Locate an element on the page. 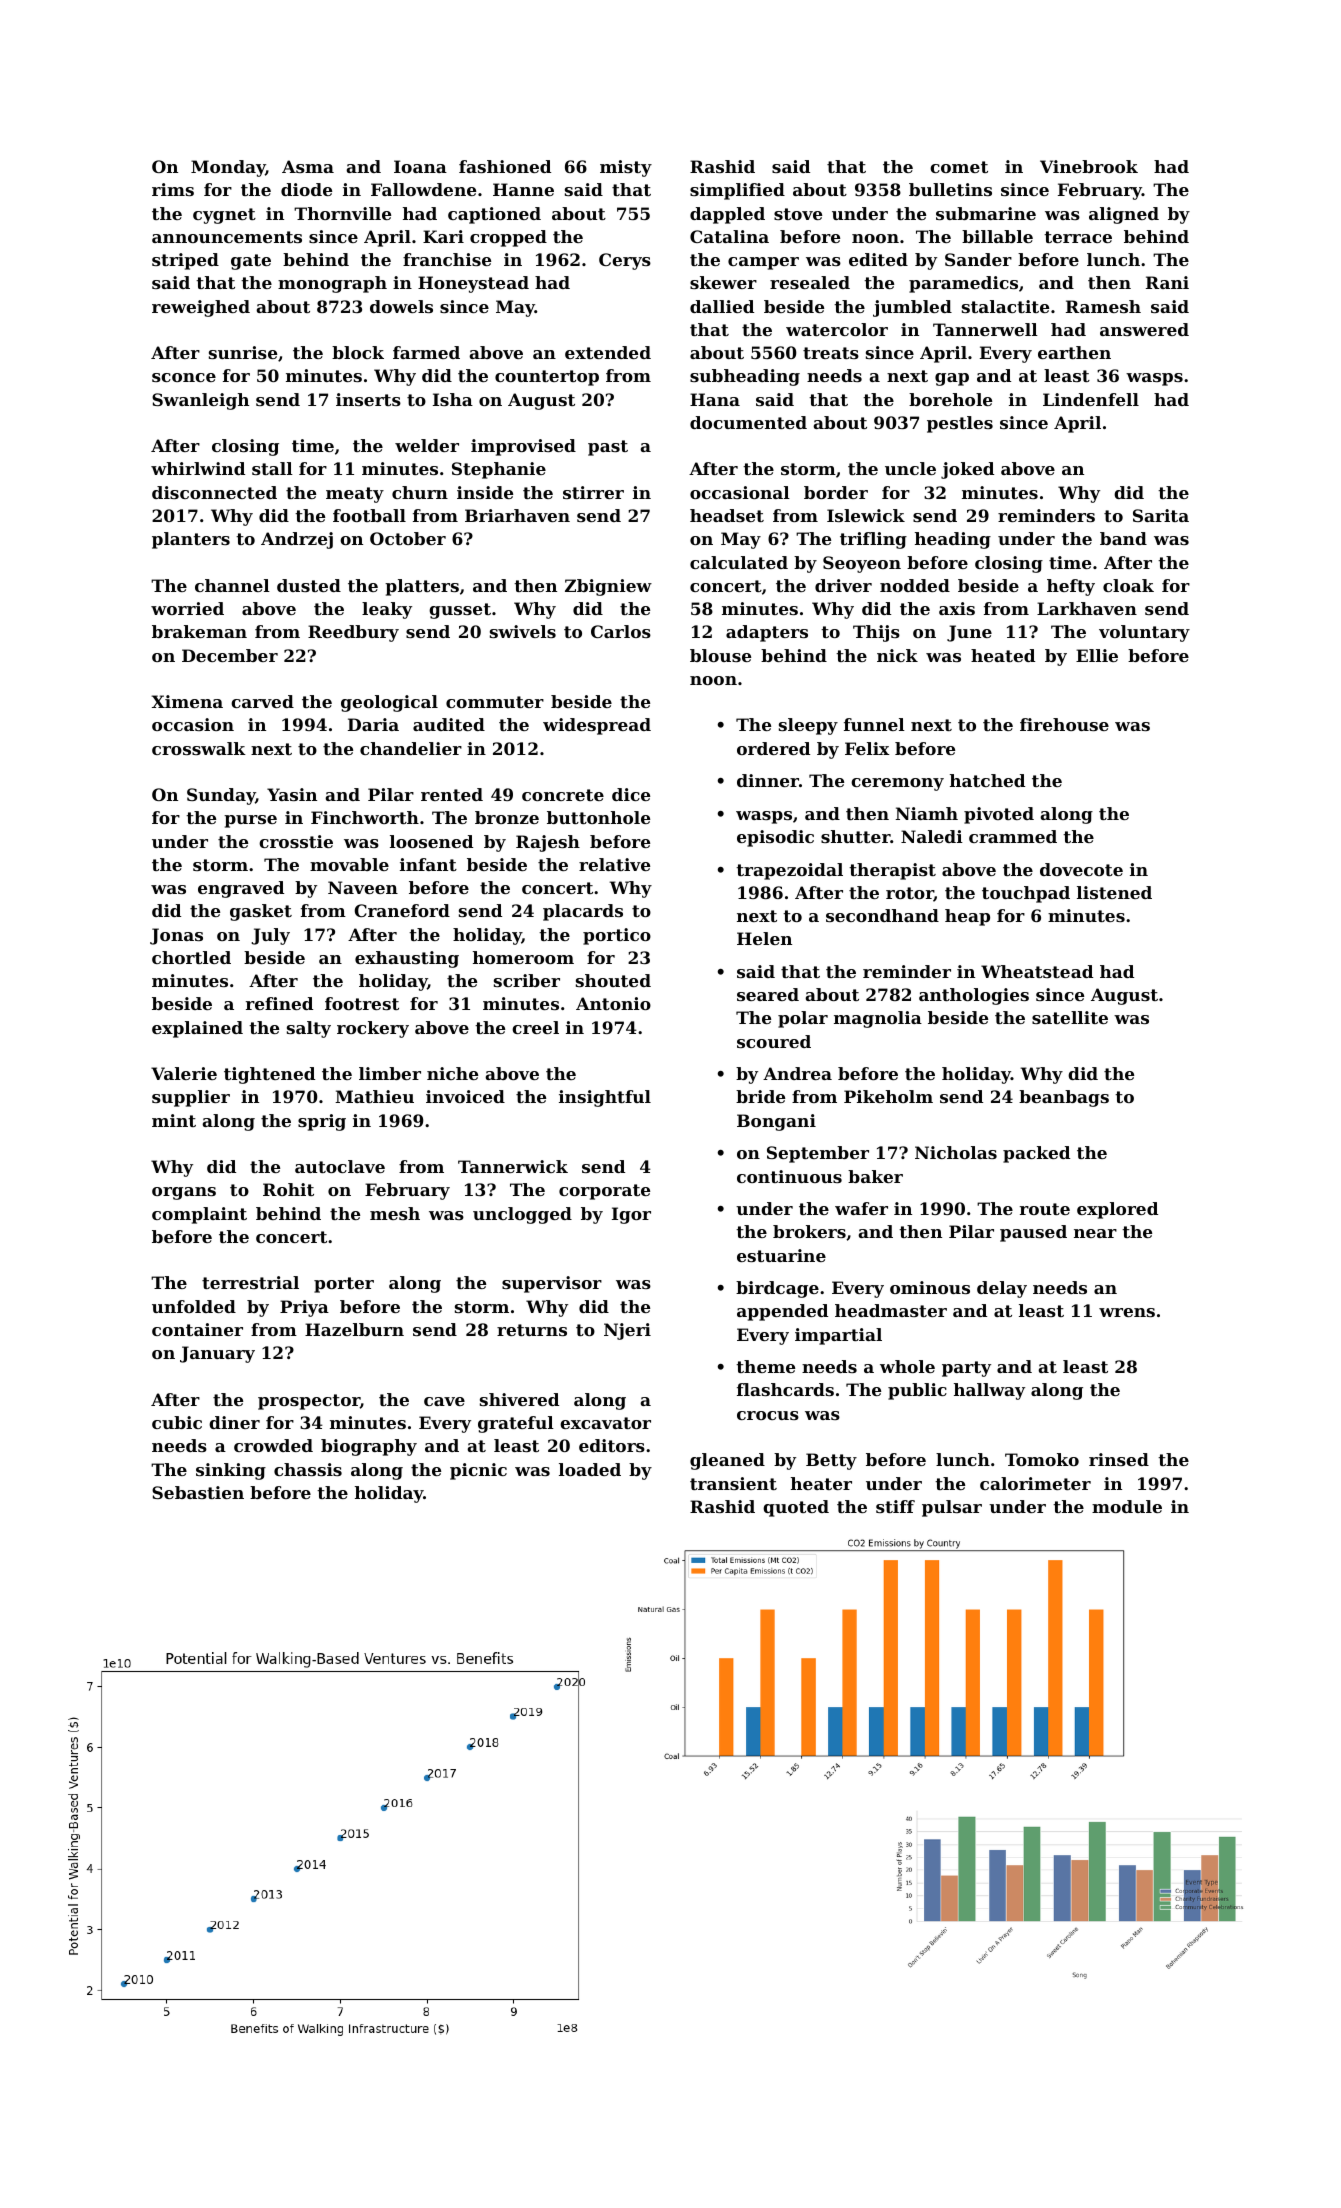  module is located at coordinates (1127, 1506).
